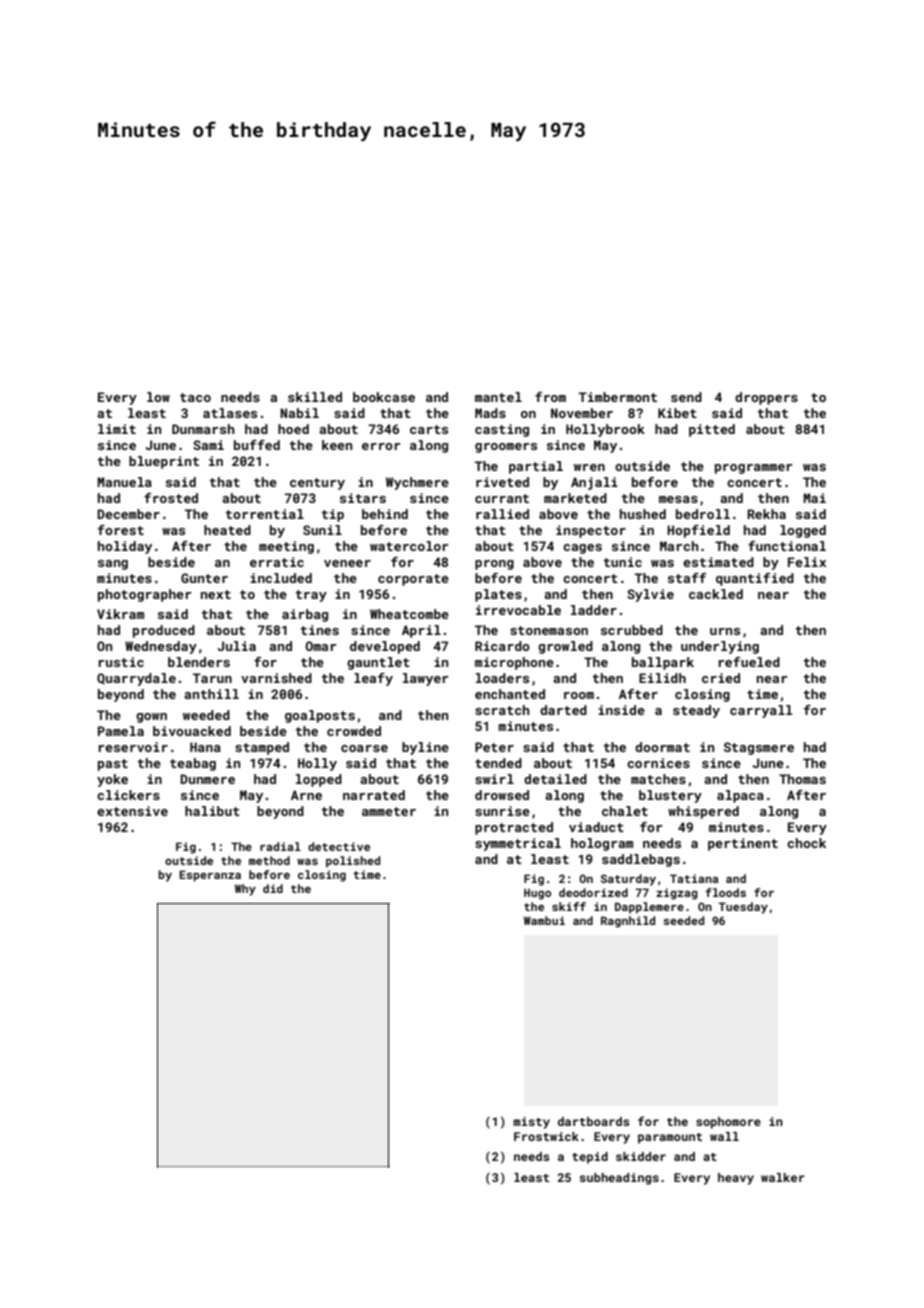 The image size is (924, 1308). Describe the element at coordinates (531, 1123) in the page. I see `misty` at that location.
